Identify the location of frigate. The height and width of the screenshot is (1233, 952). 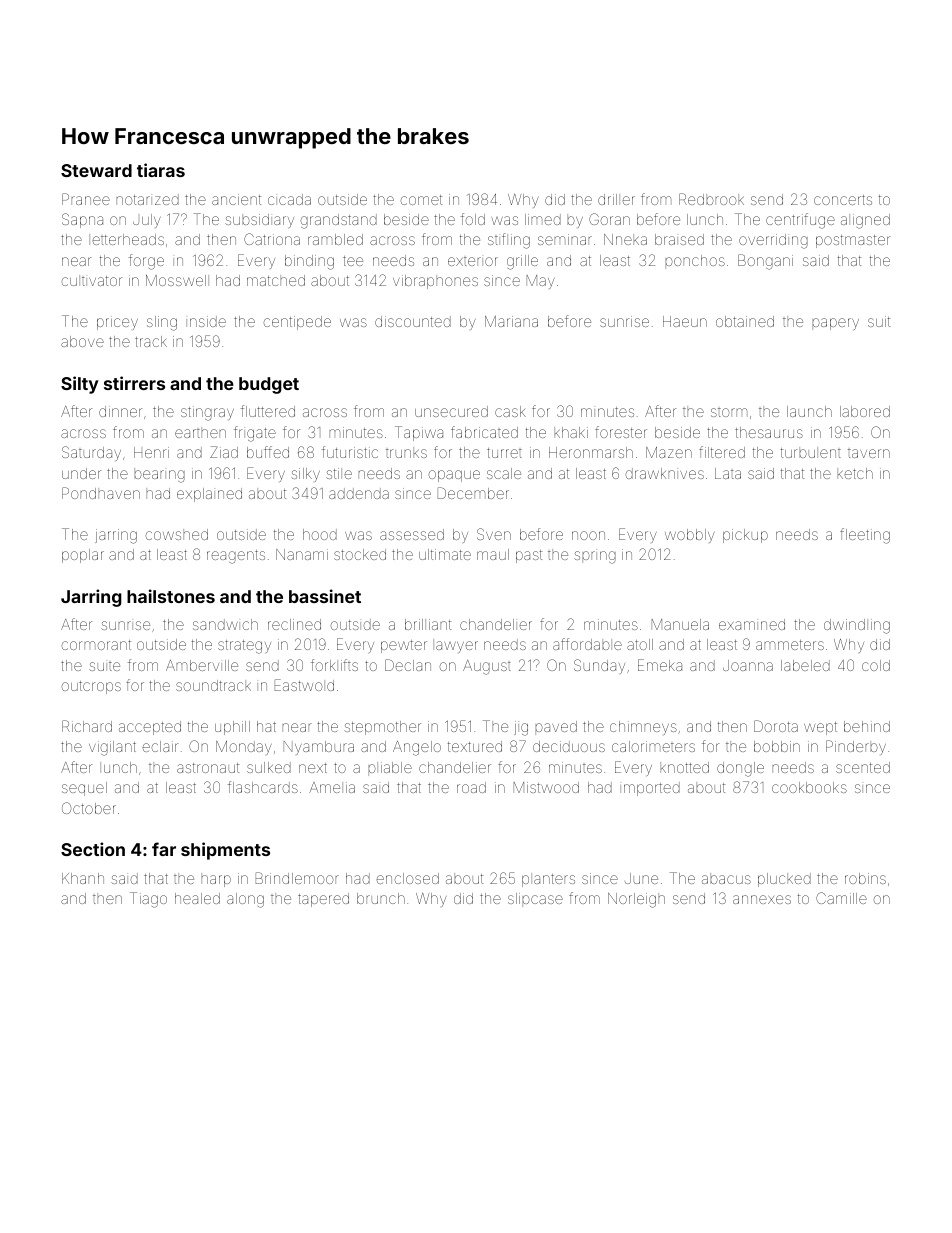
(255, 434).
